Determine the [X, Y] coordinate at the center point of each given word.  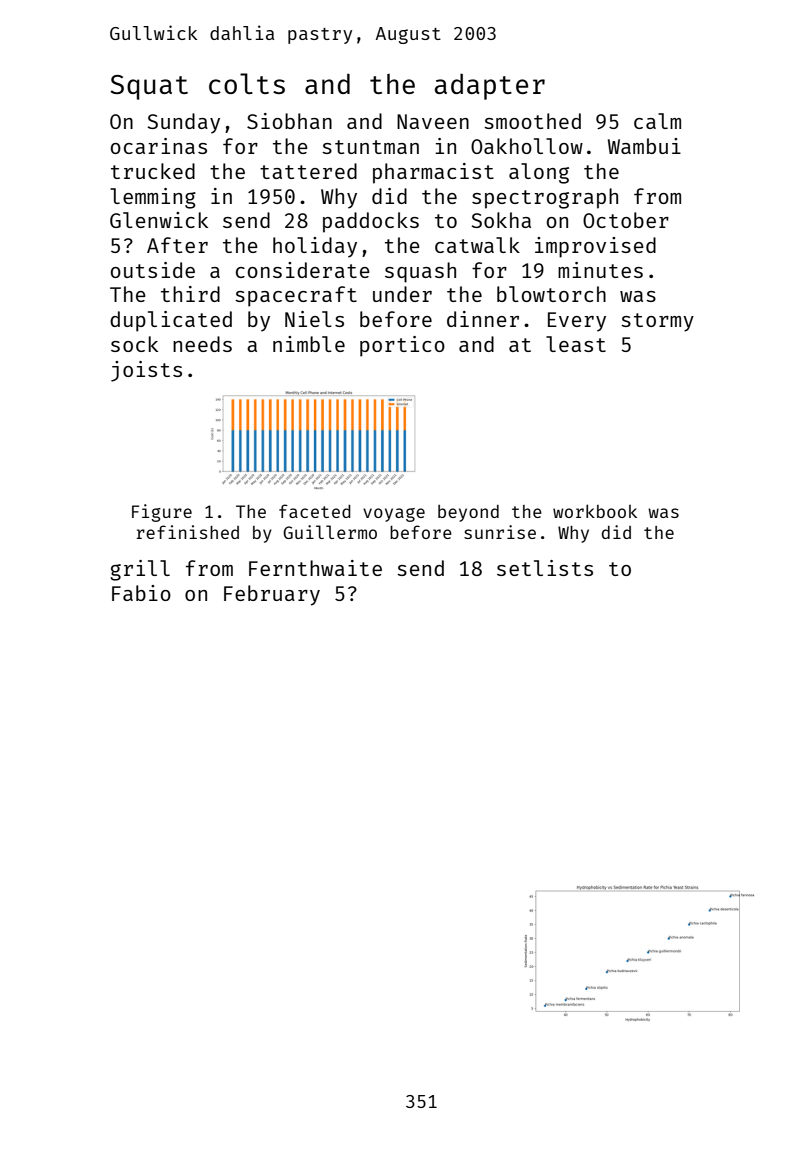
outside [153, 270]
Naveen [433, 121]
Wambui [644, 146]
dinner [483, 319]
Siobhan [289, 121]
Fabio [141, 593]
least [576, 344]
